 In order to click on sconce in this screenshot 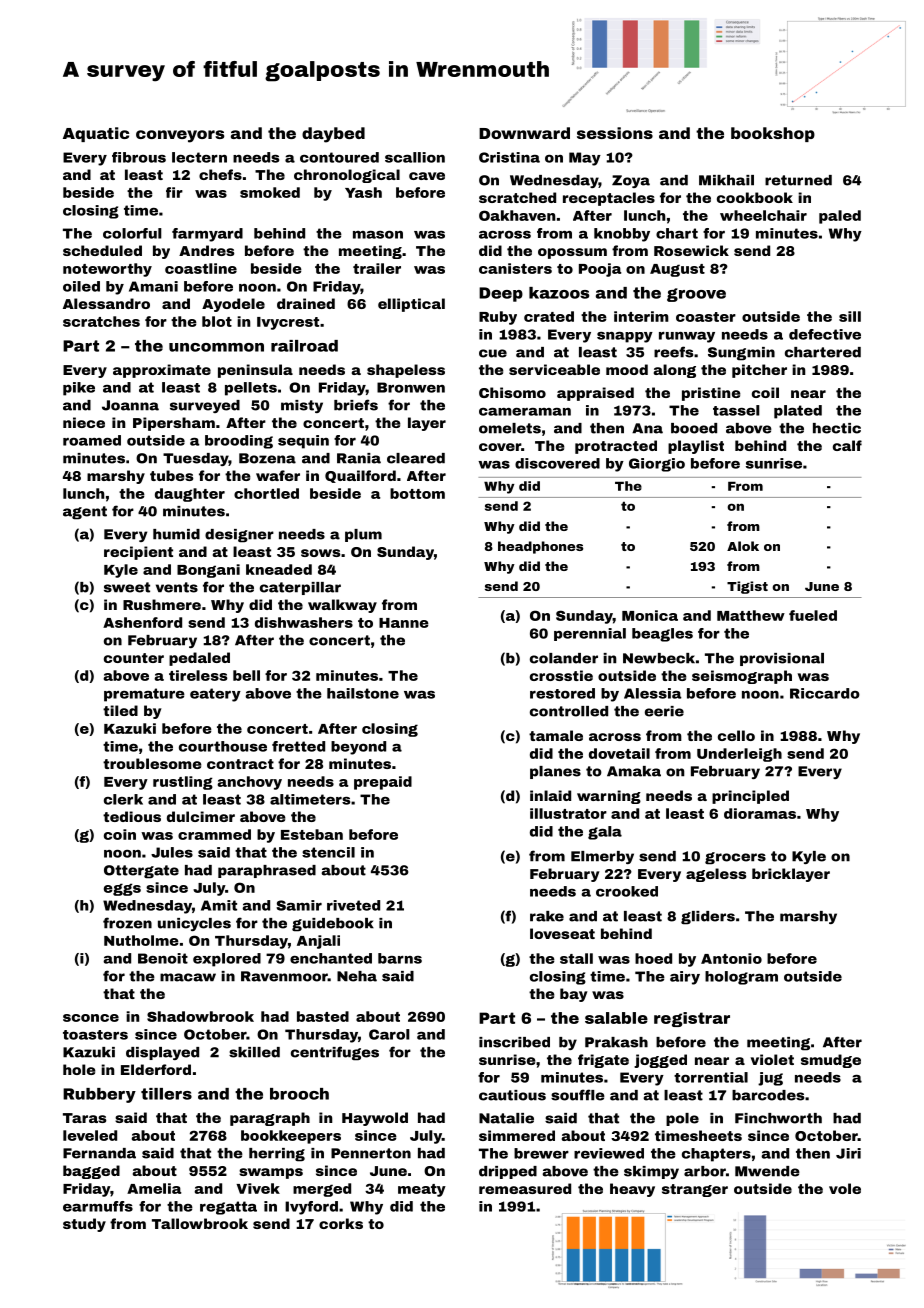, I will do `click(91, 1018)`.
